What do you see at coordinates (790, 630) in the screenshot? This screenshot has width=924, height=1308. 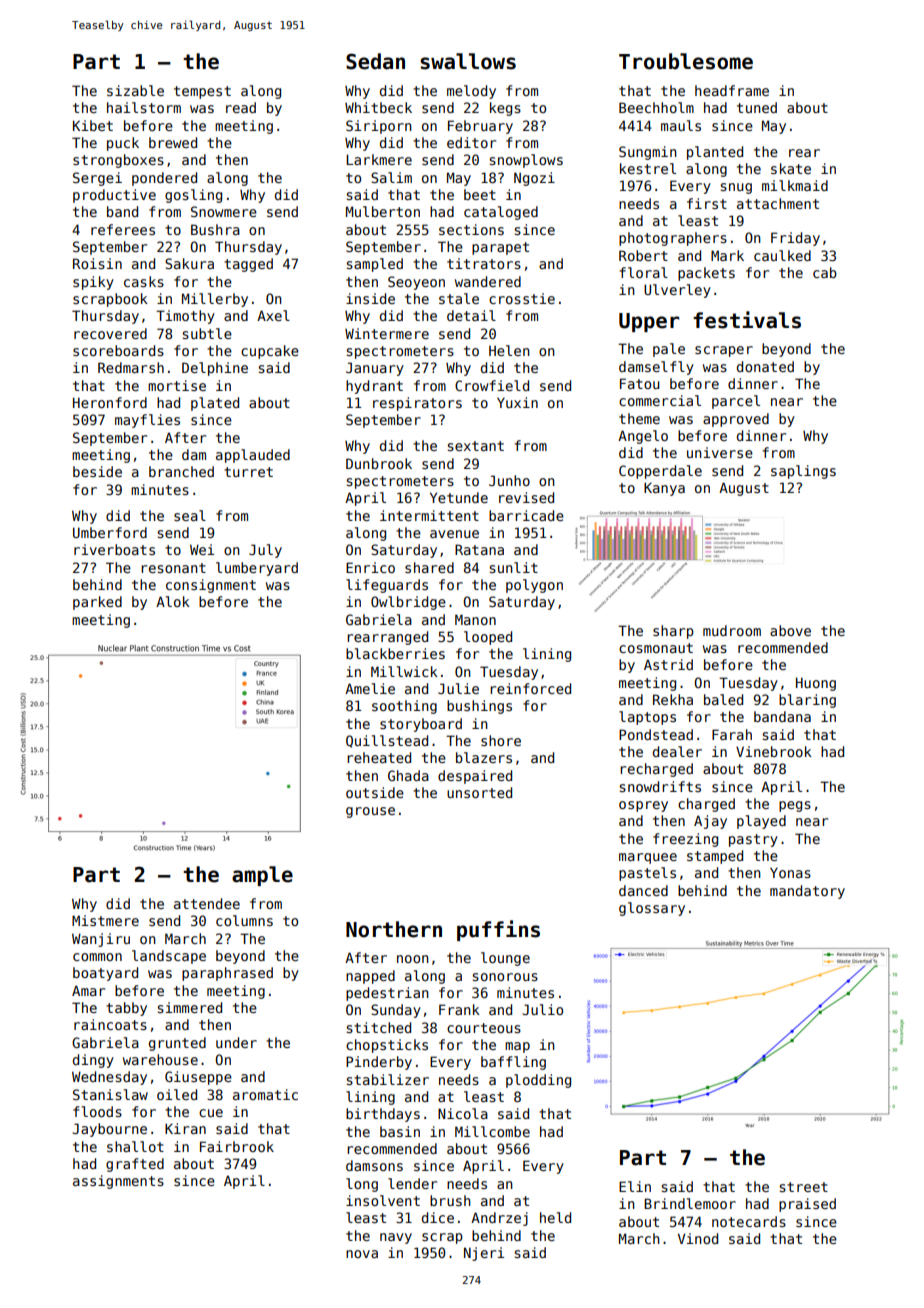 I see `above` at bounding box center [790, 630].
